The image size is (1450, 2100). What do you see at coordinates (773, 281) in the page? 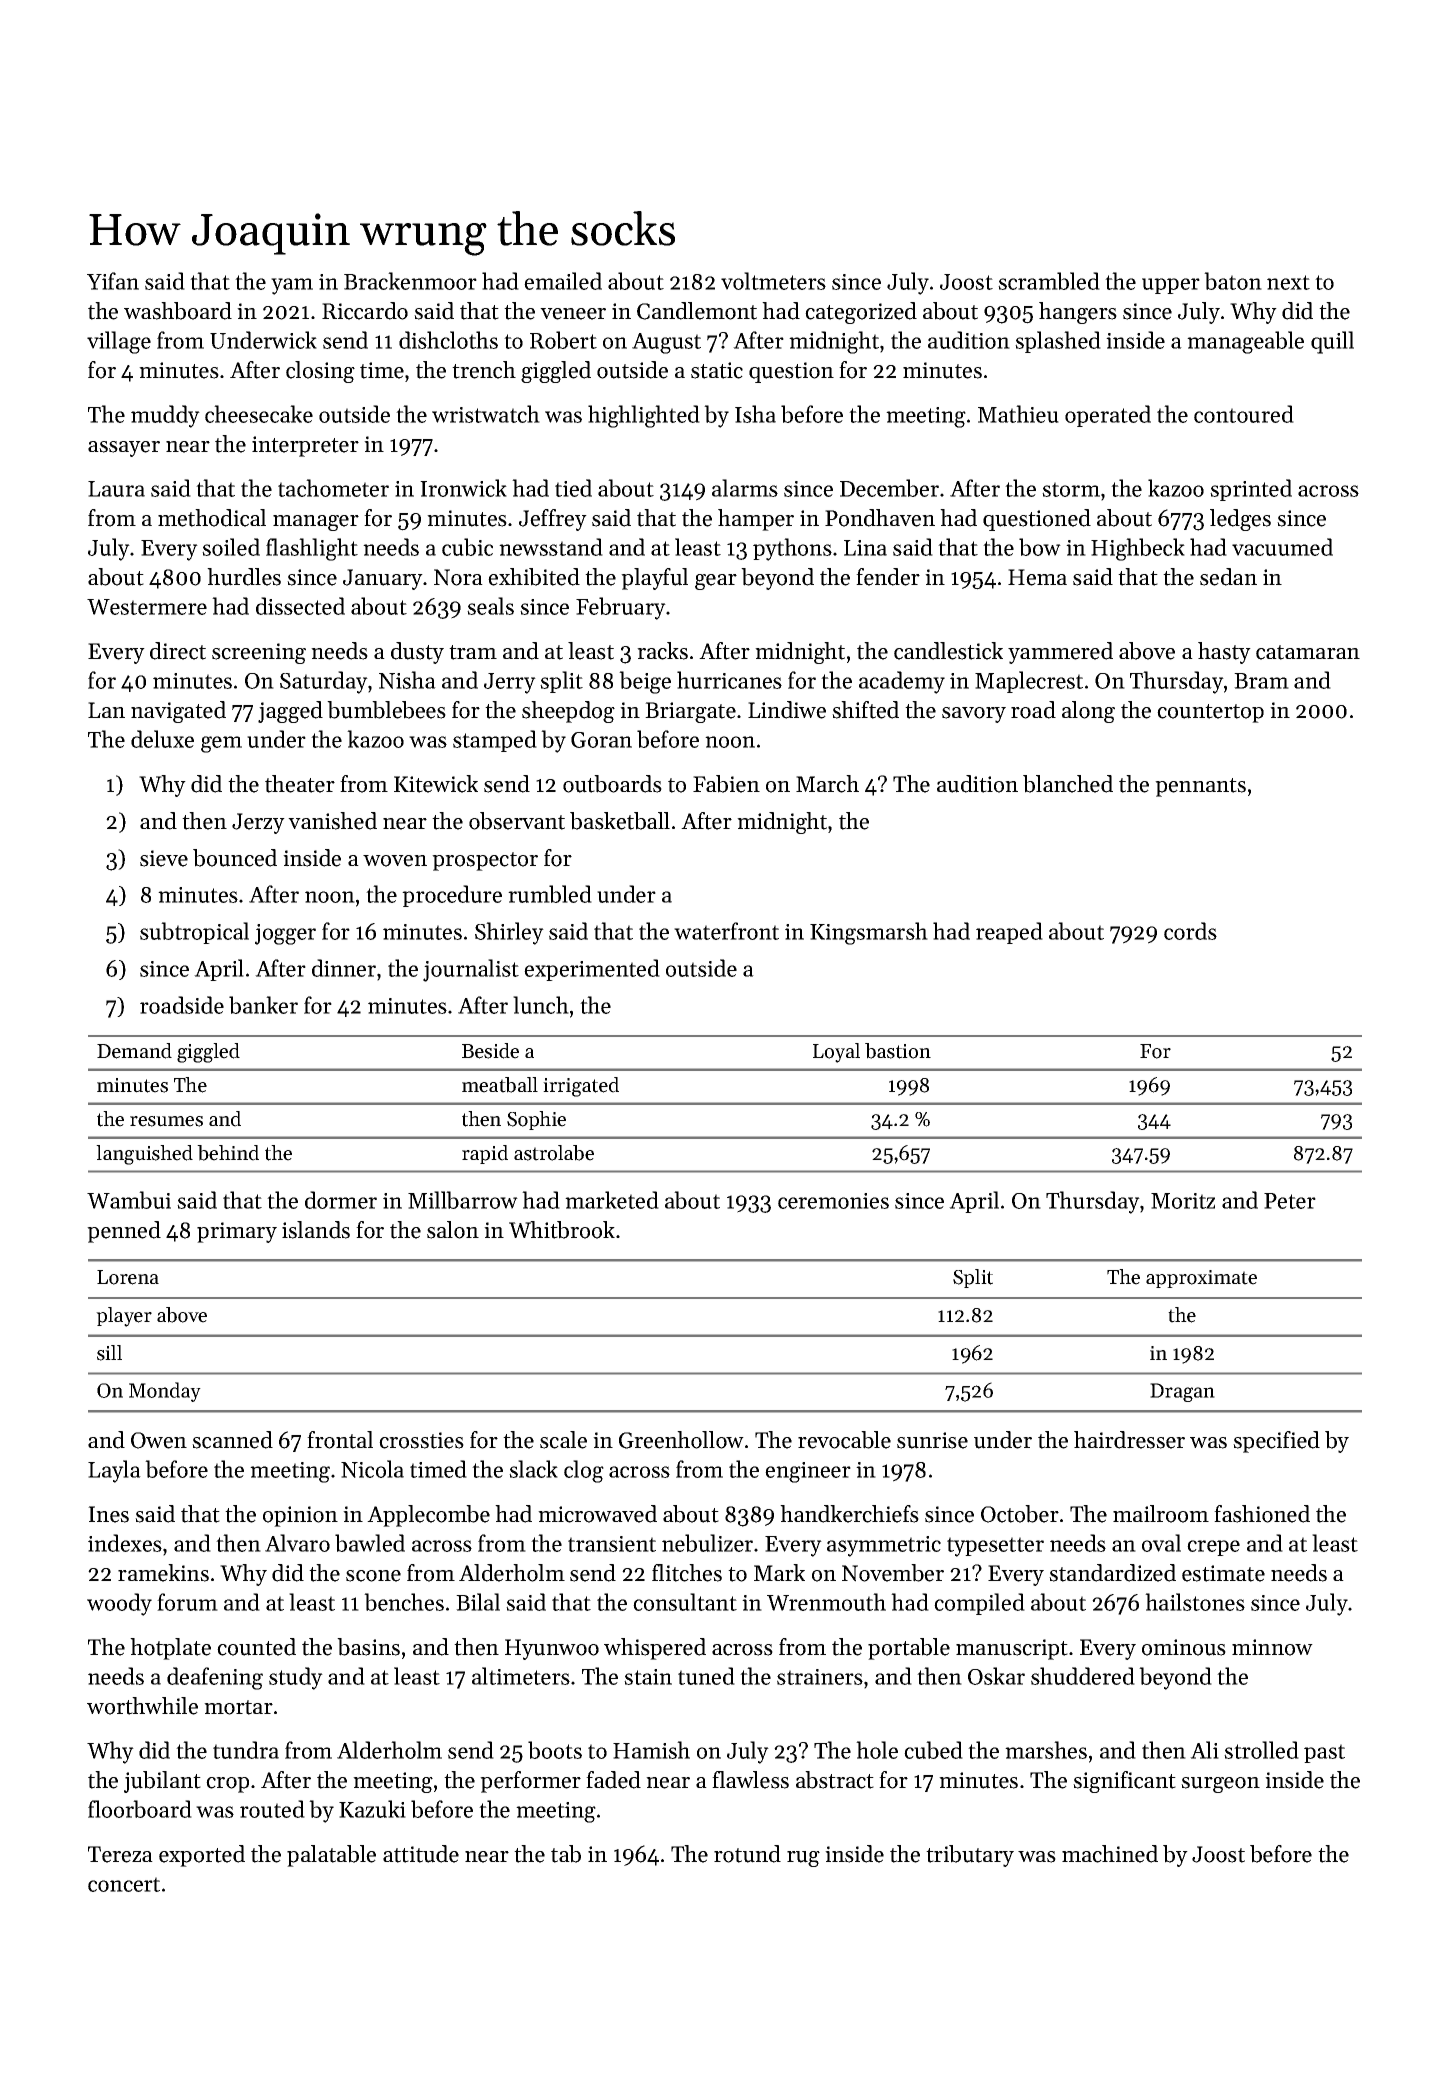
I see `voltmeters` at bounding box center [773, 281].
